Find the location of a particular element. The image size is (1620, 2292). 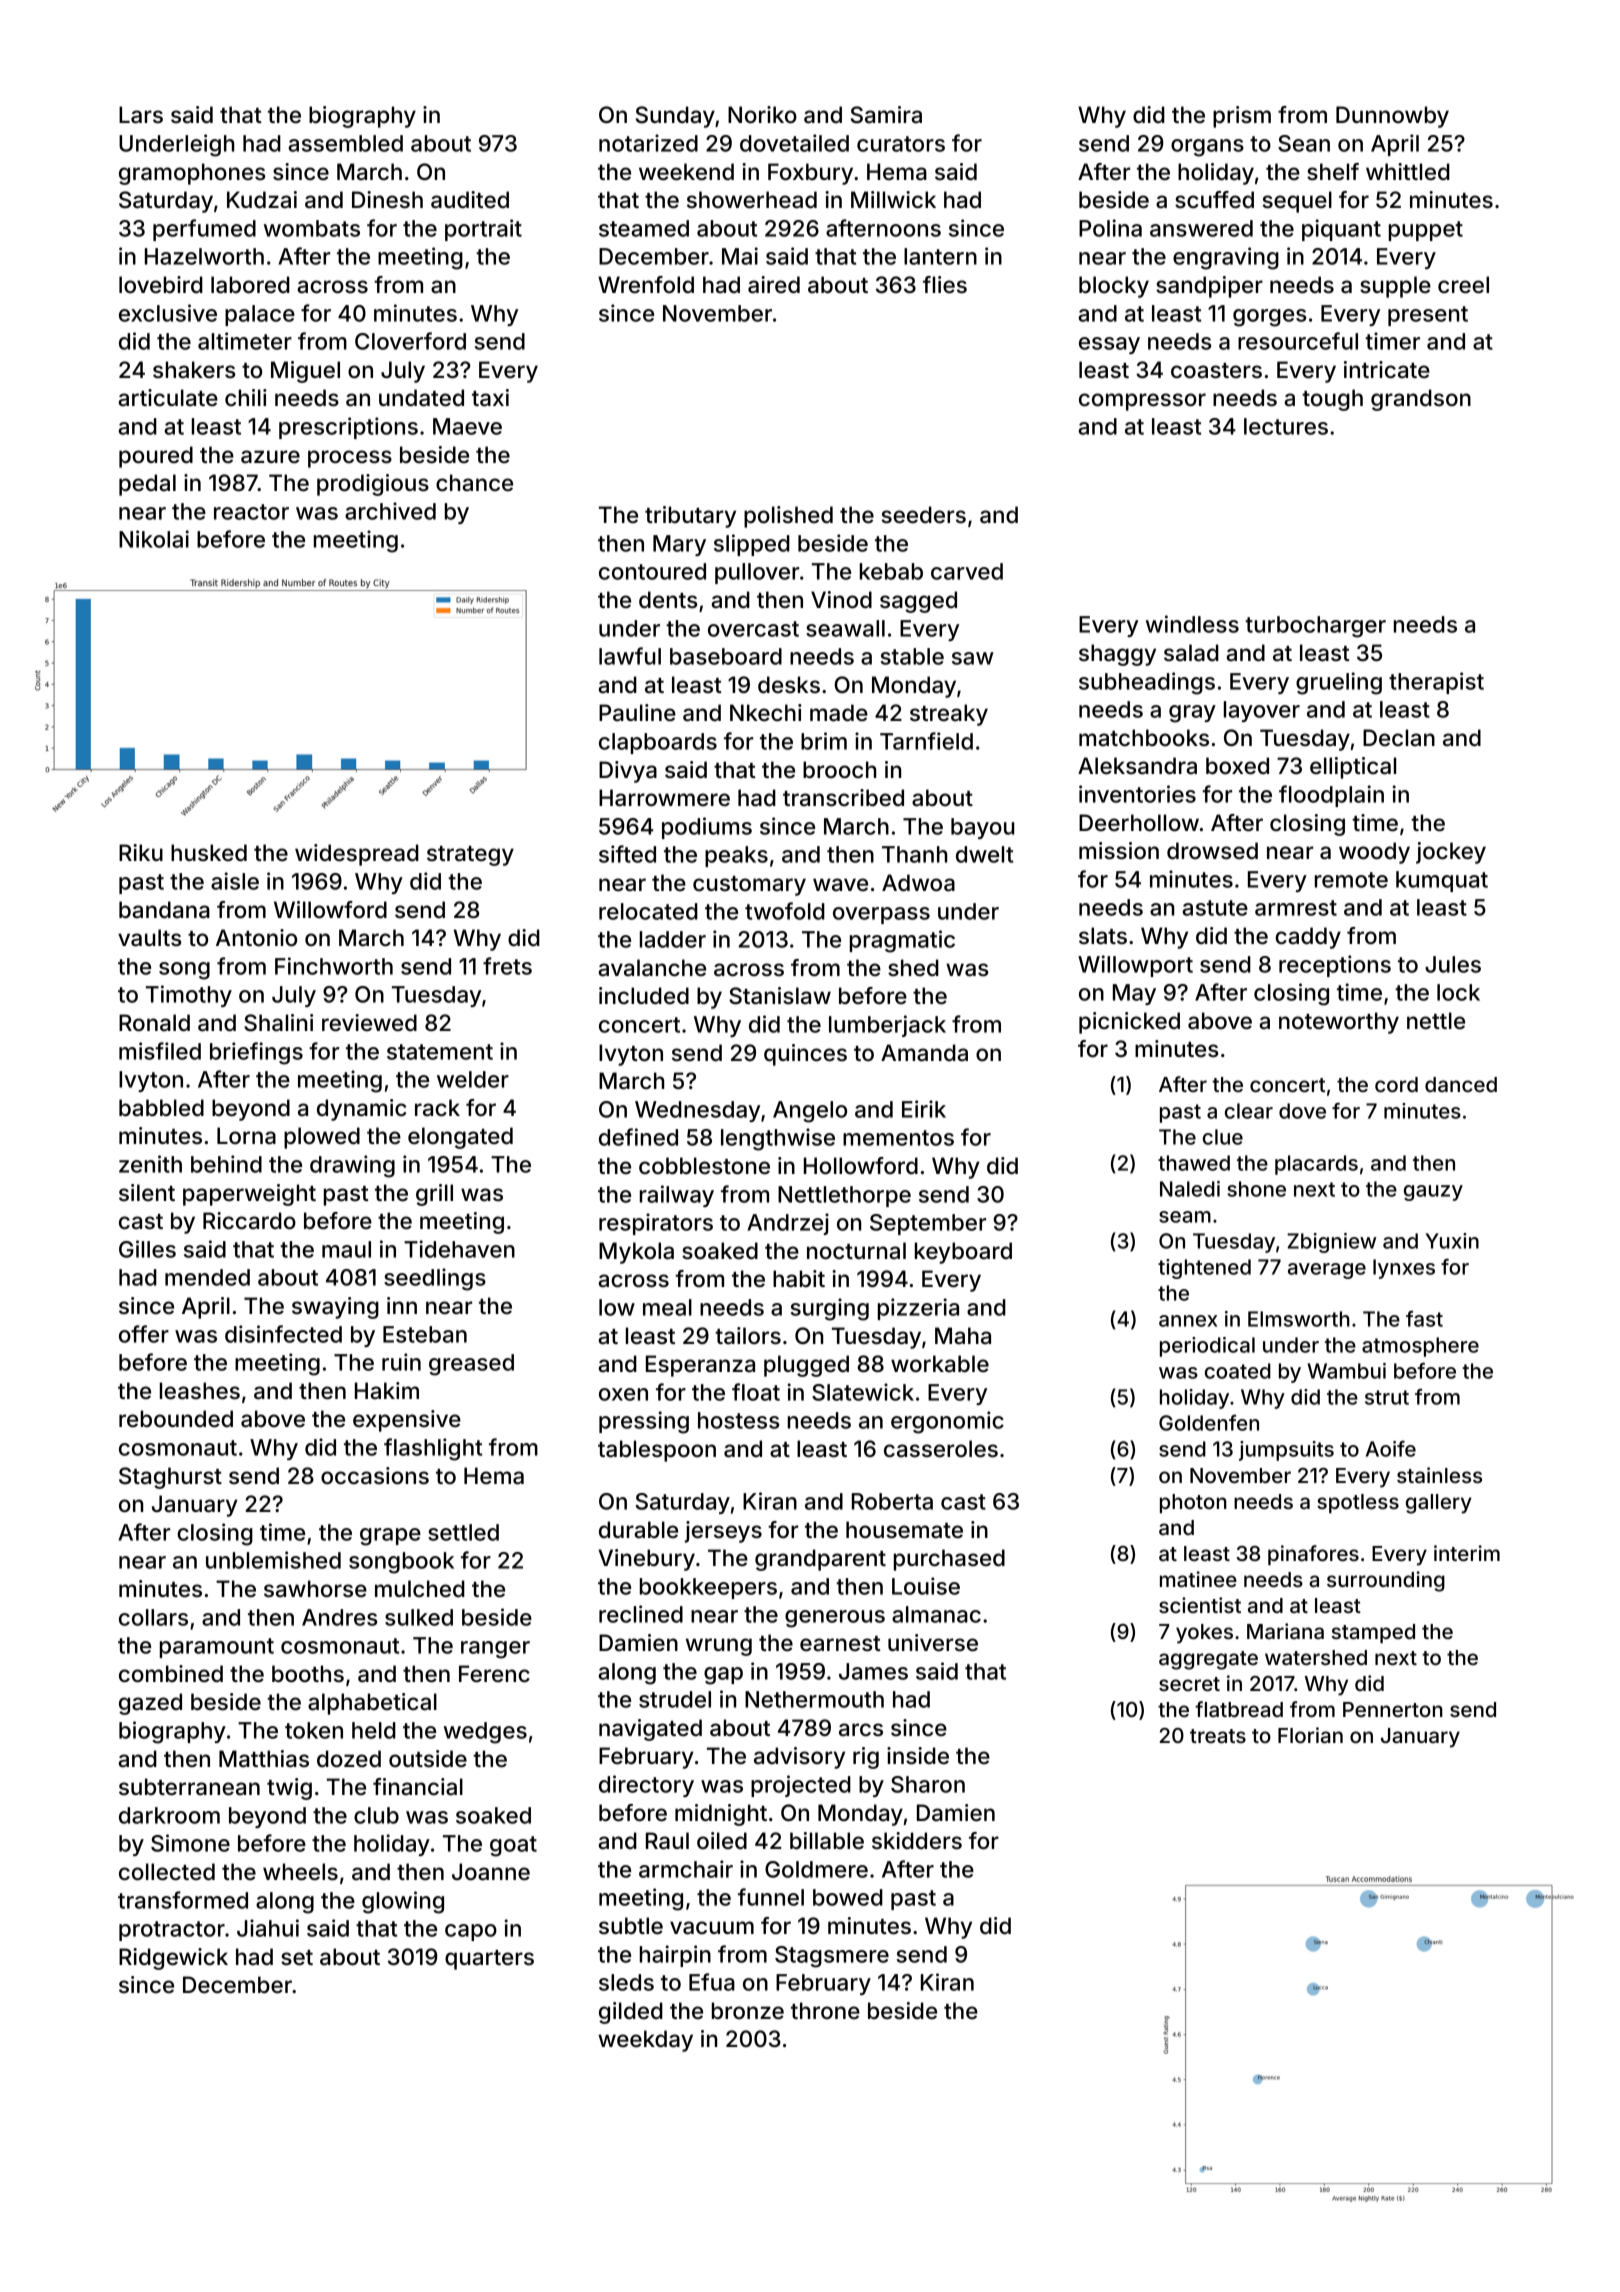

Jules is located at coordinates (1453, 964).
